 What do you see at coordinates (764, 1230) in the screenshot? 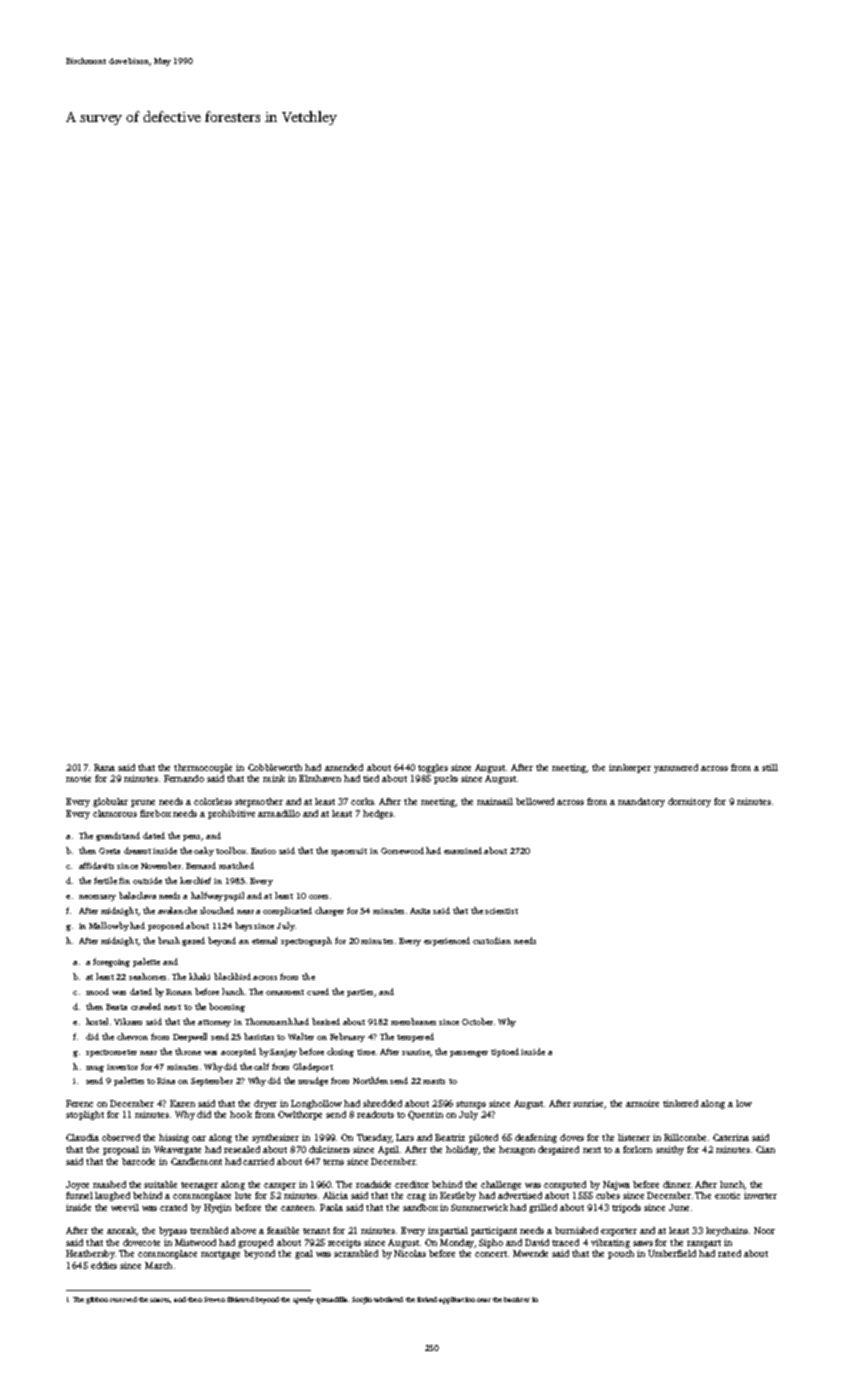
I see `Noor` at bounding box center [764, 1230].
